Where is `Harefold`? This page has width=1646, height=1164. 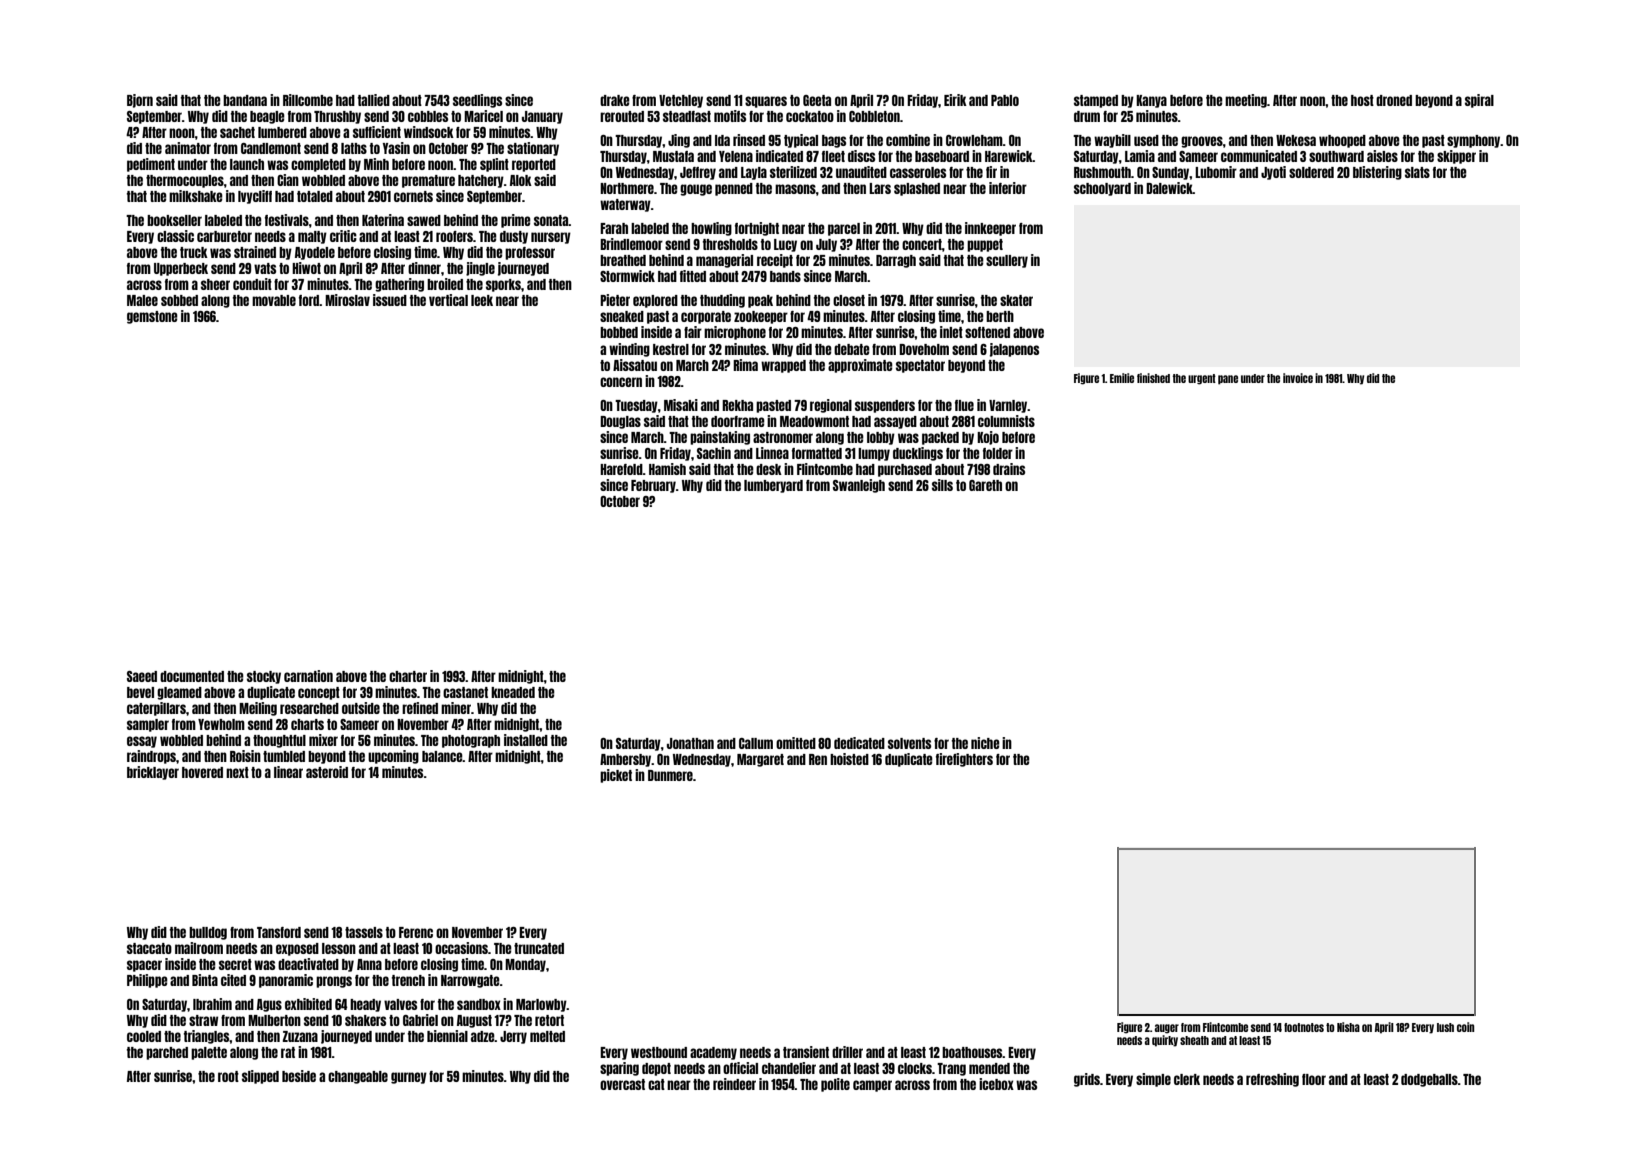 Harefold is located at coordinates (621, 469).
